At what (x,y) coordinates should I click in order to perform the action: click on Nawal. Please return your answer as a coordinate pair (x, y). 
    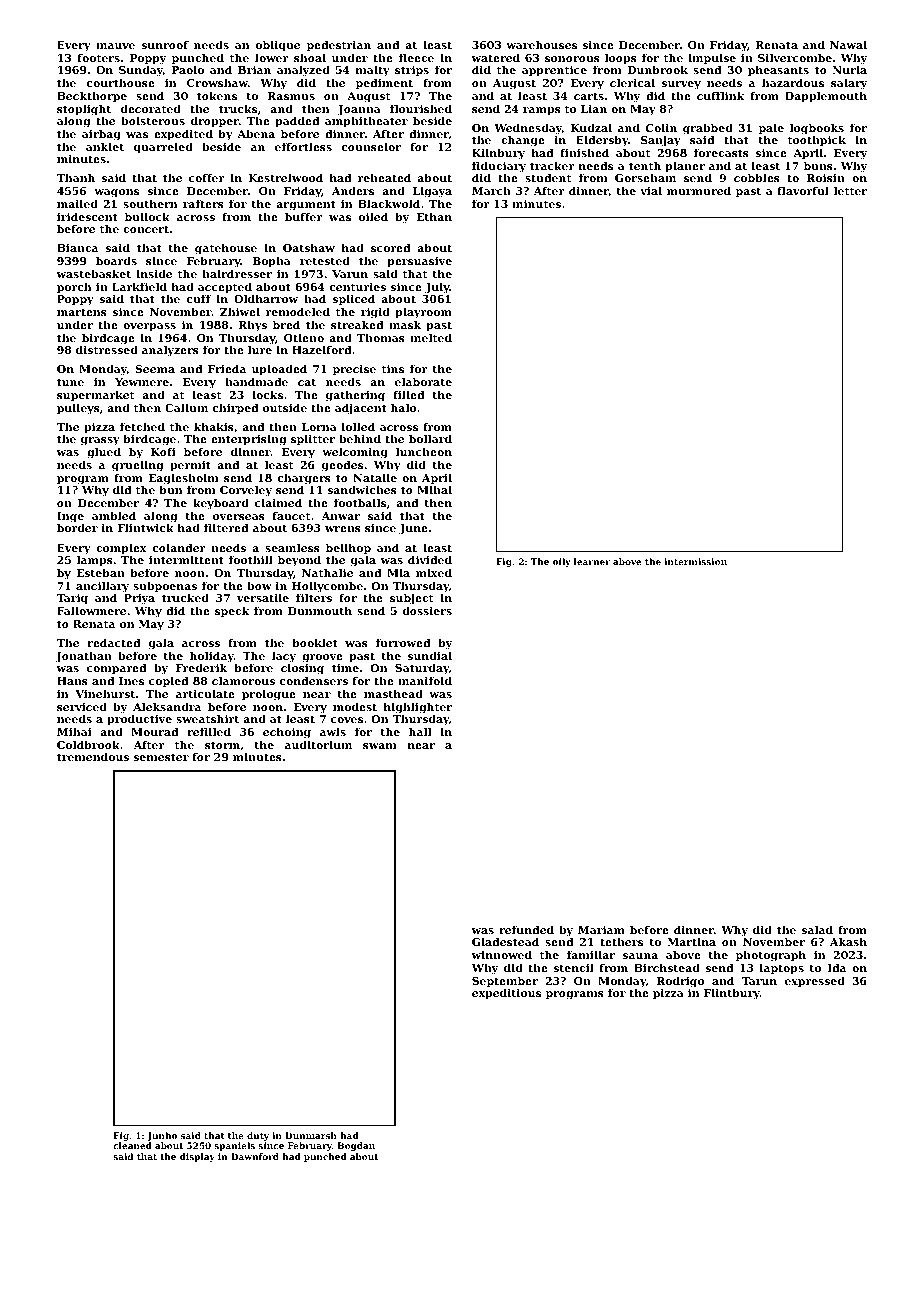
    Looking at the image, I should click on (848, 44).
